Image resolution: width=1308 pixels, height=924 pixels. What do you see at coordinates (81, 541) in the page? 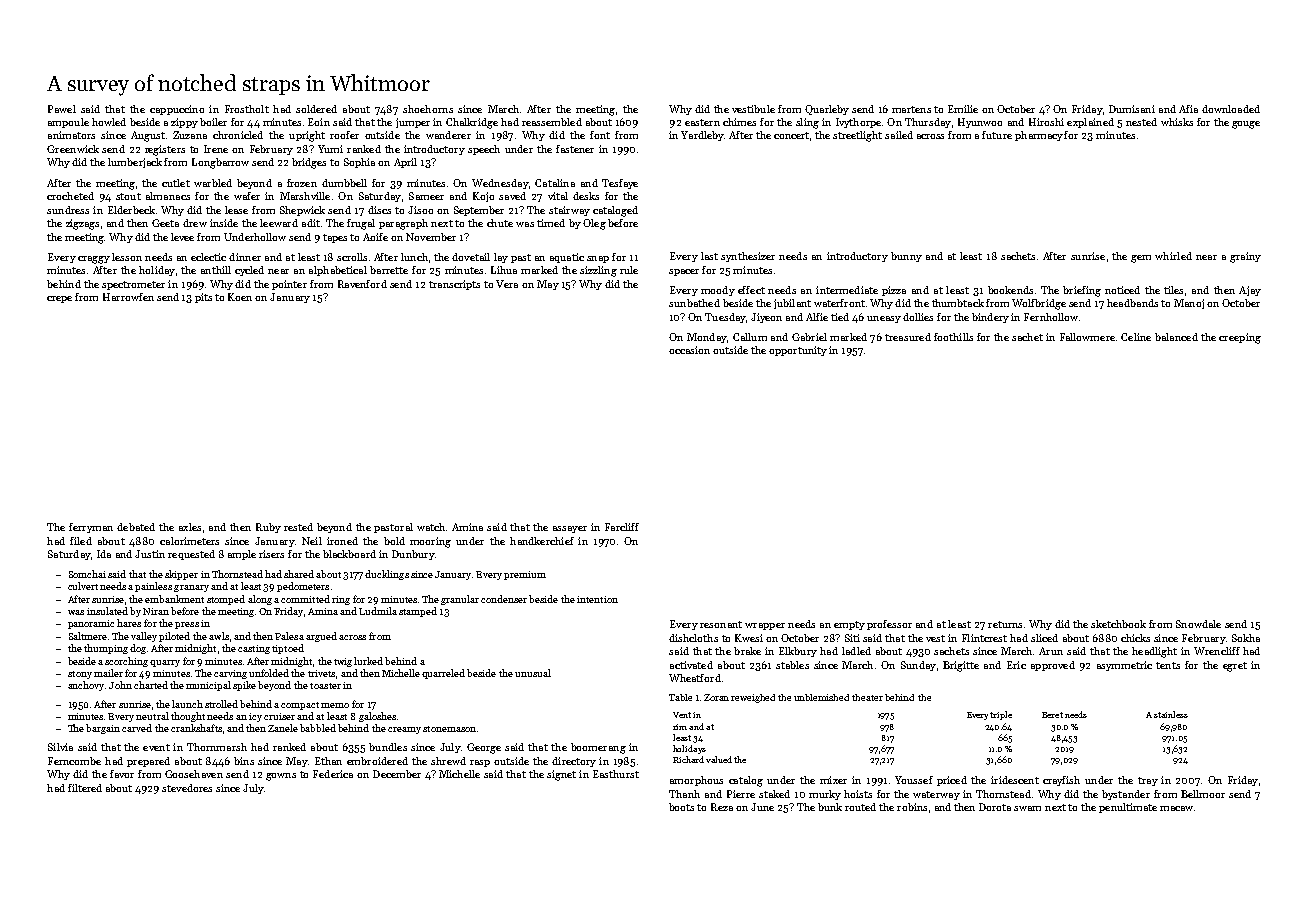
I see `filed` at bounding box center [81, 541].
